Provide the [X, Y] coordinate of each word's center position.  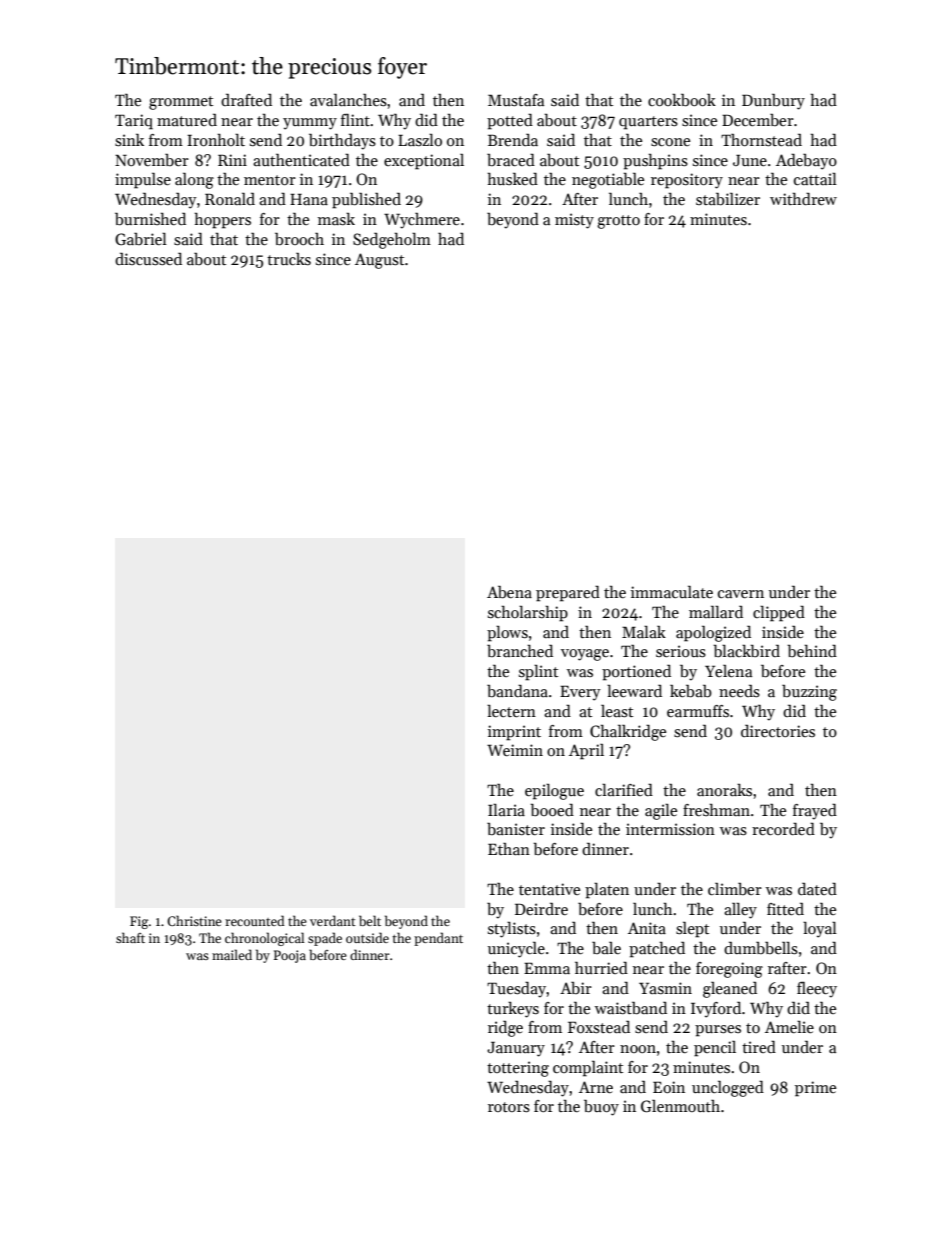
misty [574, 221]
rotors [509, 1107]
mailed [232, 954]
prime [815, 1089]
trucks [289, 259]
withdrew [803, 199]
